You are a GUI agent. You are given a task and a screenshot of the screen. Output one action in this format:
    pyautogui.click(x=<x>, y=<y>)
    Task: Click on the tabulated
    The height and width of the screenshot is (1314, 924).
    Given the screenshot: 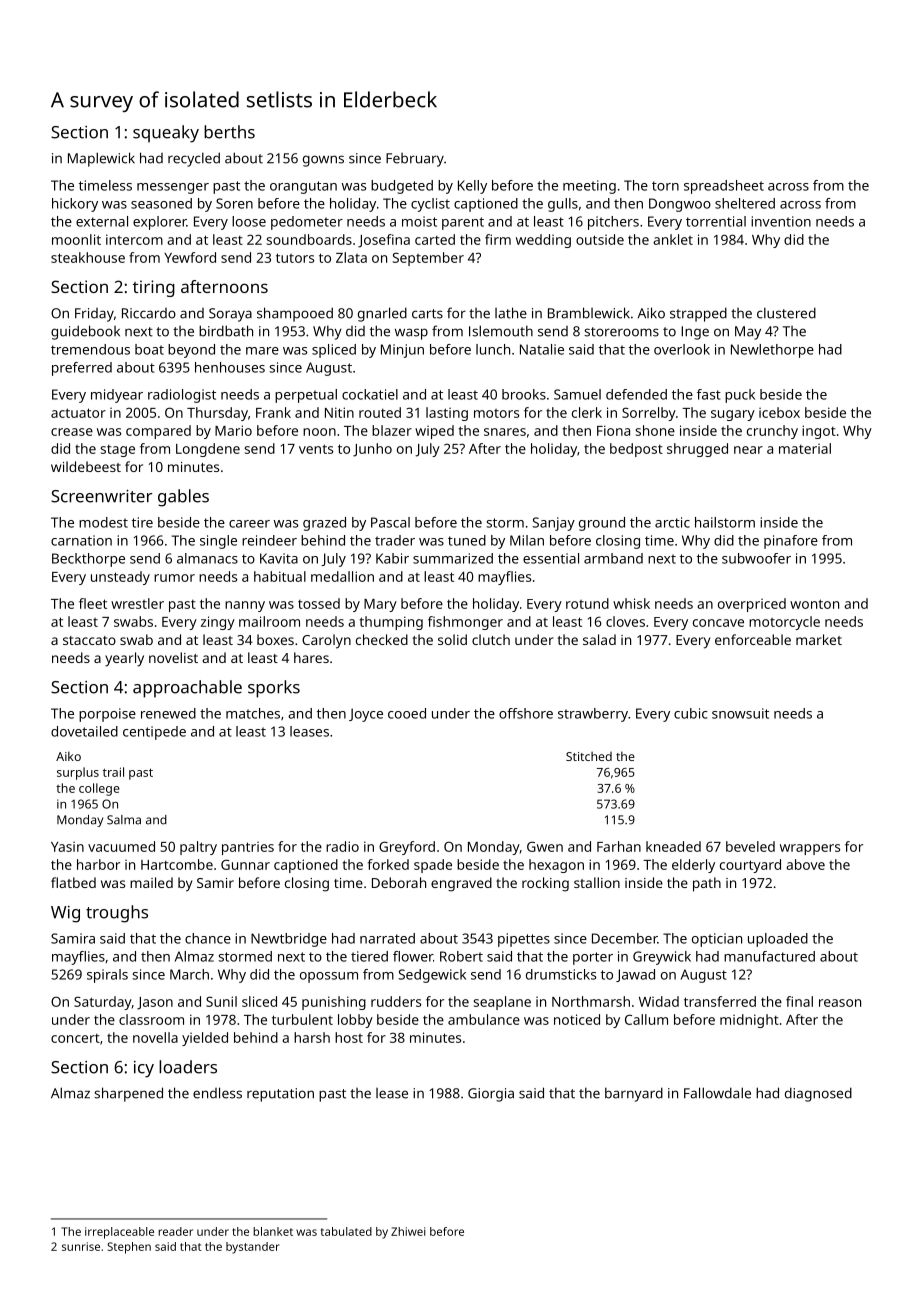 What is the action you would take?
    pyautogui.click(x=346, y=1231)
